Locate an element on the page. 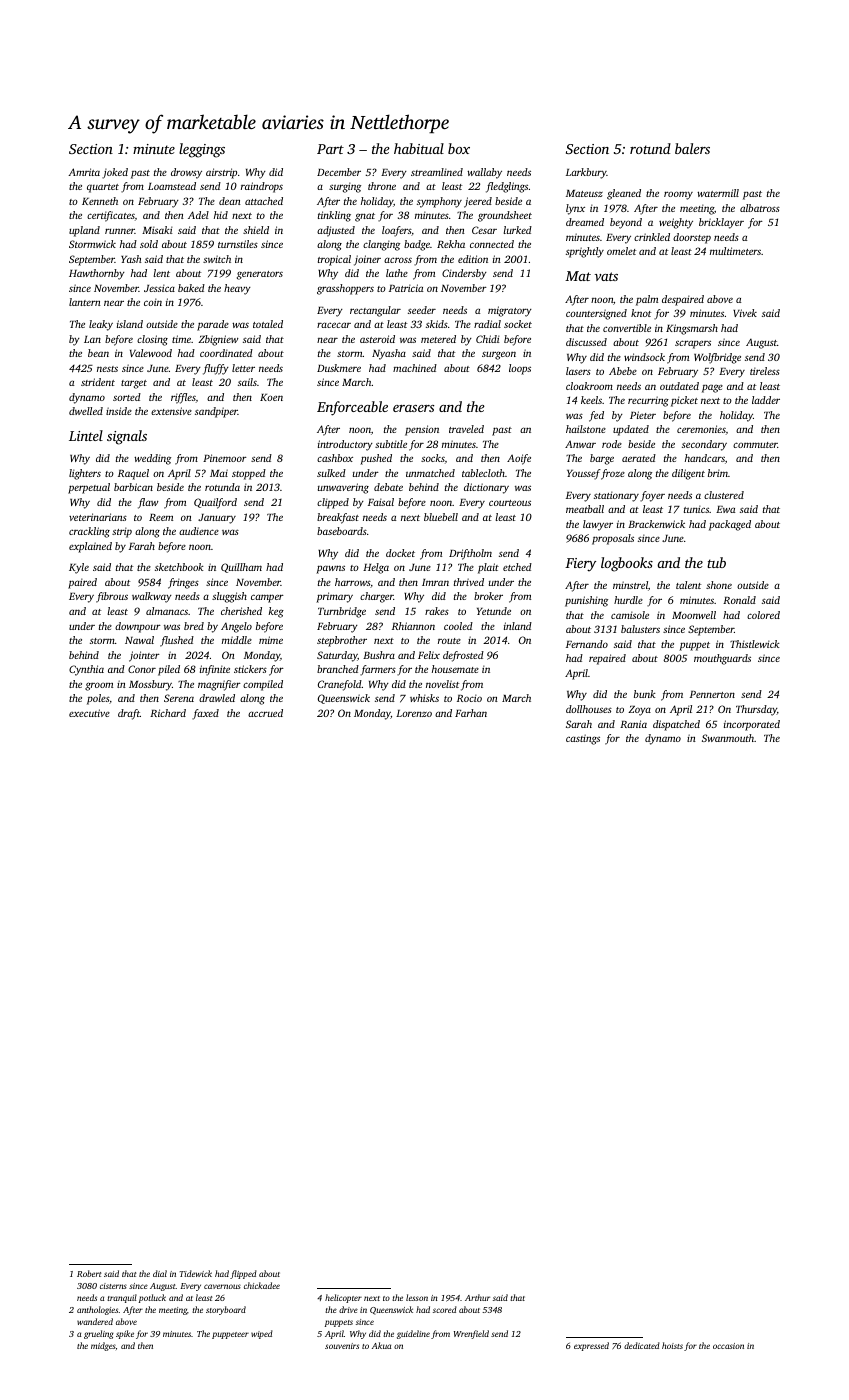 The image size is (849, 1400). docket is located at coordinates (400, 553).
